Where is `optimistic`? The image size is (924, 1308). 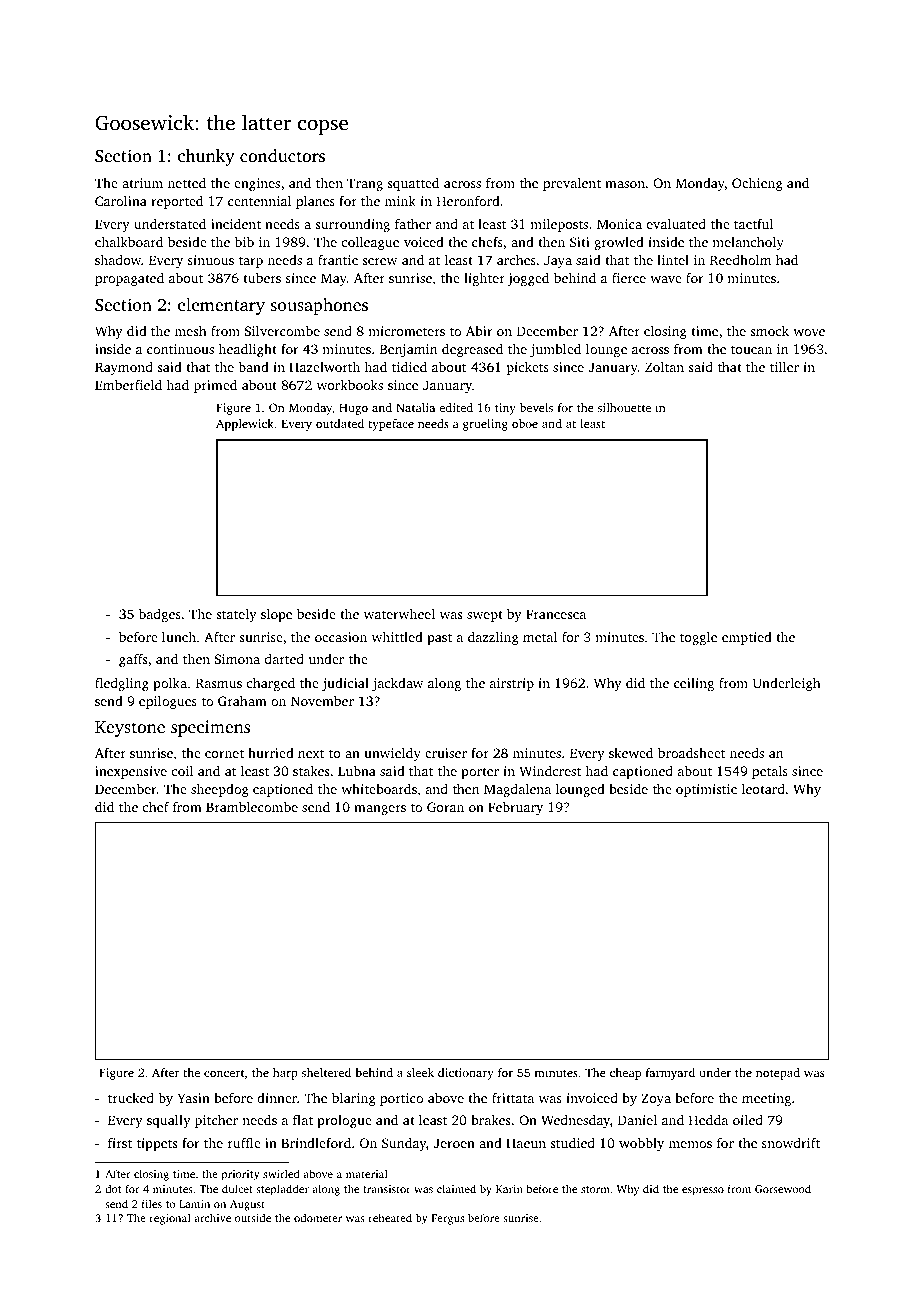
optimistic is located at coordinates (706, 790).
